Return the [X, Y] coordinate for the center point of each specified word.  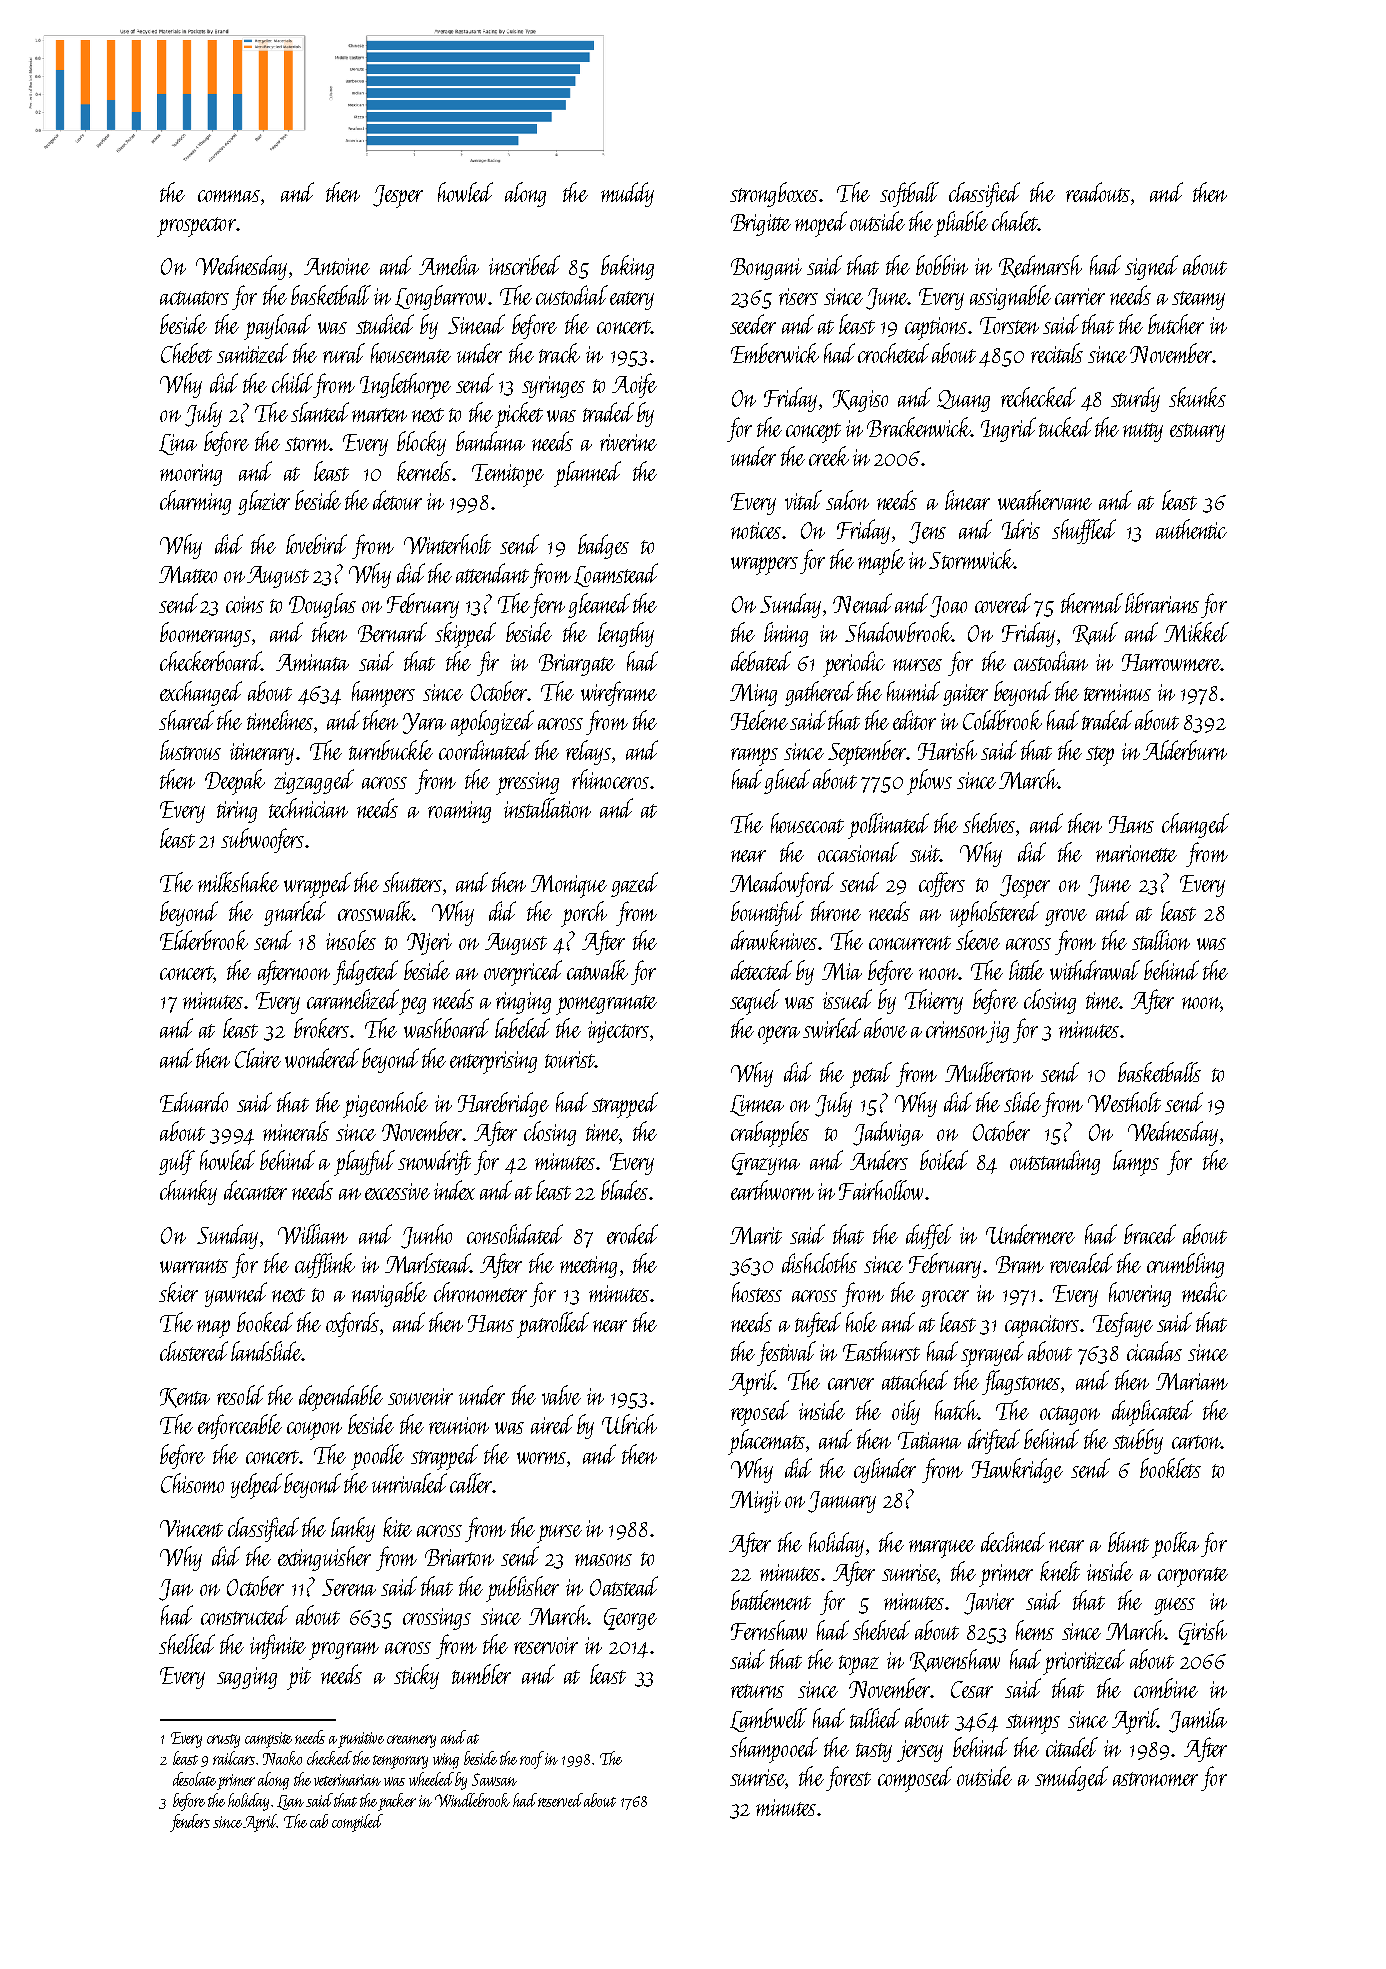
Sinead [476, 324]
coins [245, 604]
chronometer [480, 1292]
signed [1151, 267]
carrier [1080, 296]
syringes [553, 387]
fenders [190, 1823]
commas [229, 196]
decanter [255, 1190]
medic [1204, 1292]
